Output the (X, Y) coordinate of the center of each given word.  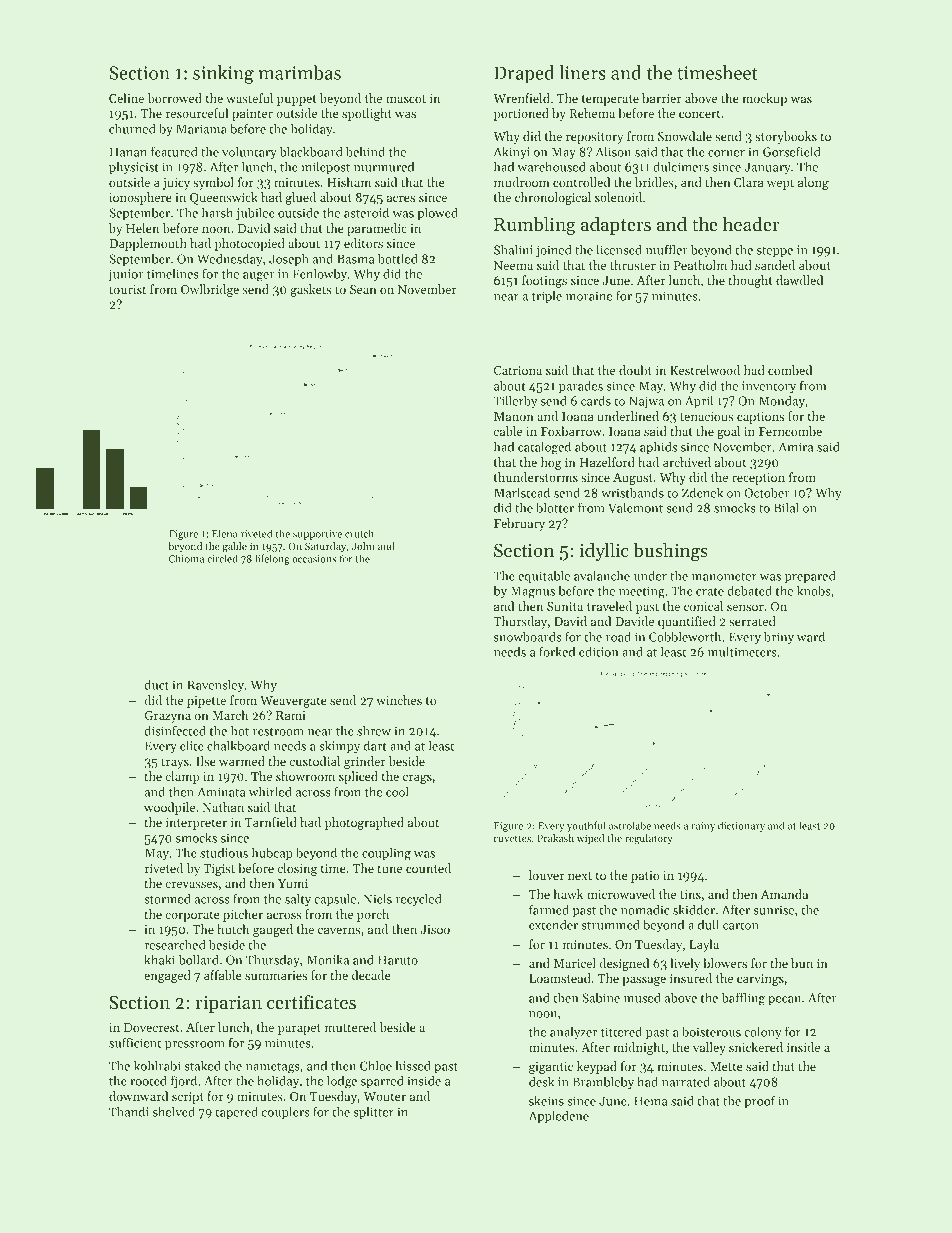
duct (156, 684)
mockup (764, 99)
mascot (406, 99)
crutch (359, 533)
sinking (223, 74)
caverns (339, 930)
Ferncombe (790, 431)
